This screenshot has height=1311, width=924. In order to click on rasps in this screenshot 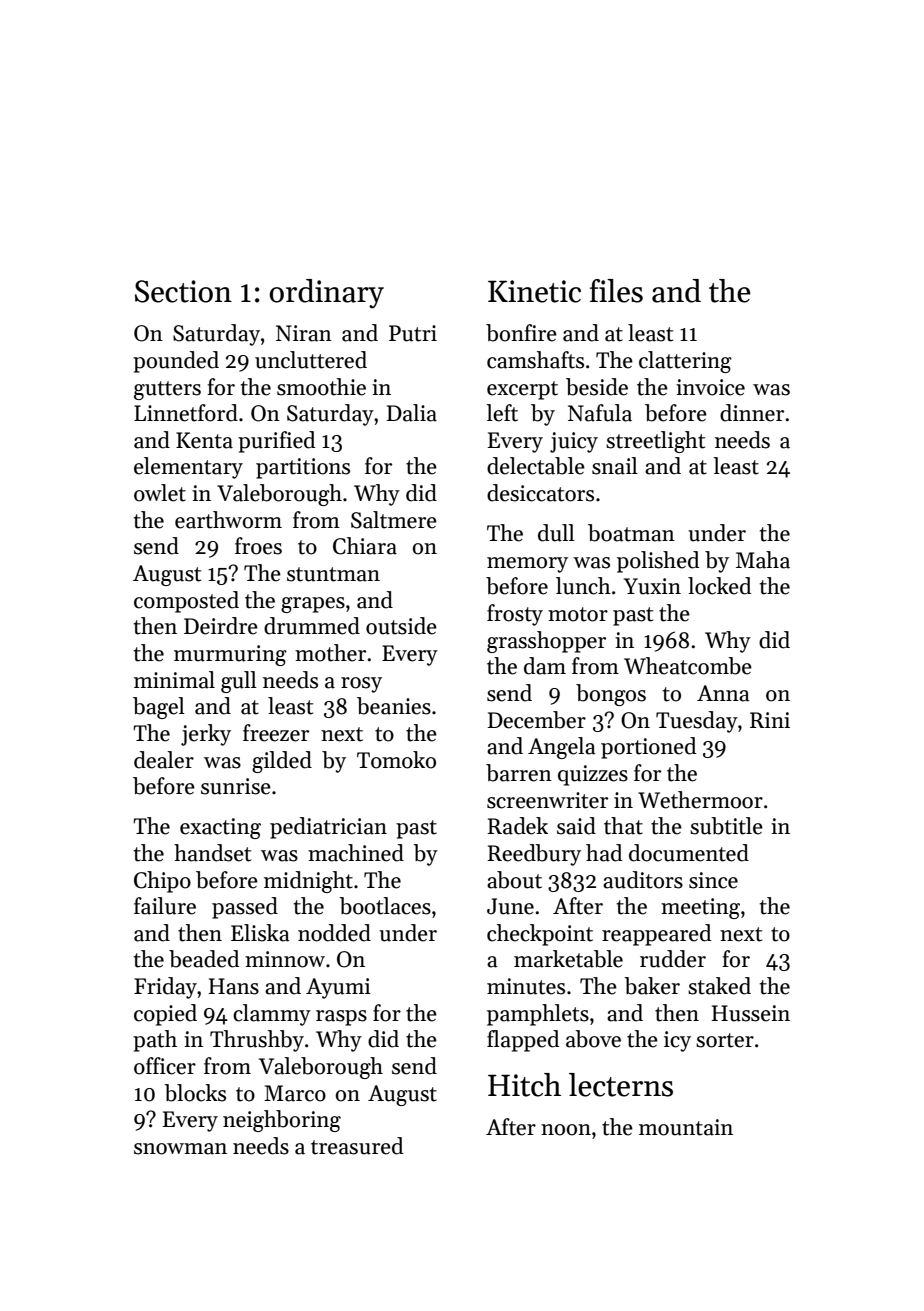, I will do `click(341, 1018)`.
